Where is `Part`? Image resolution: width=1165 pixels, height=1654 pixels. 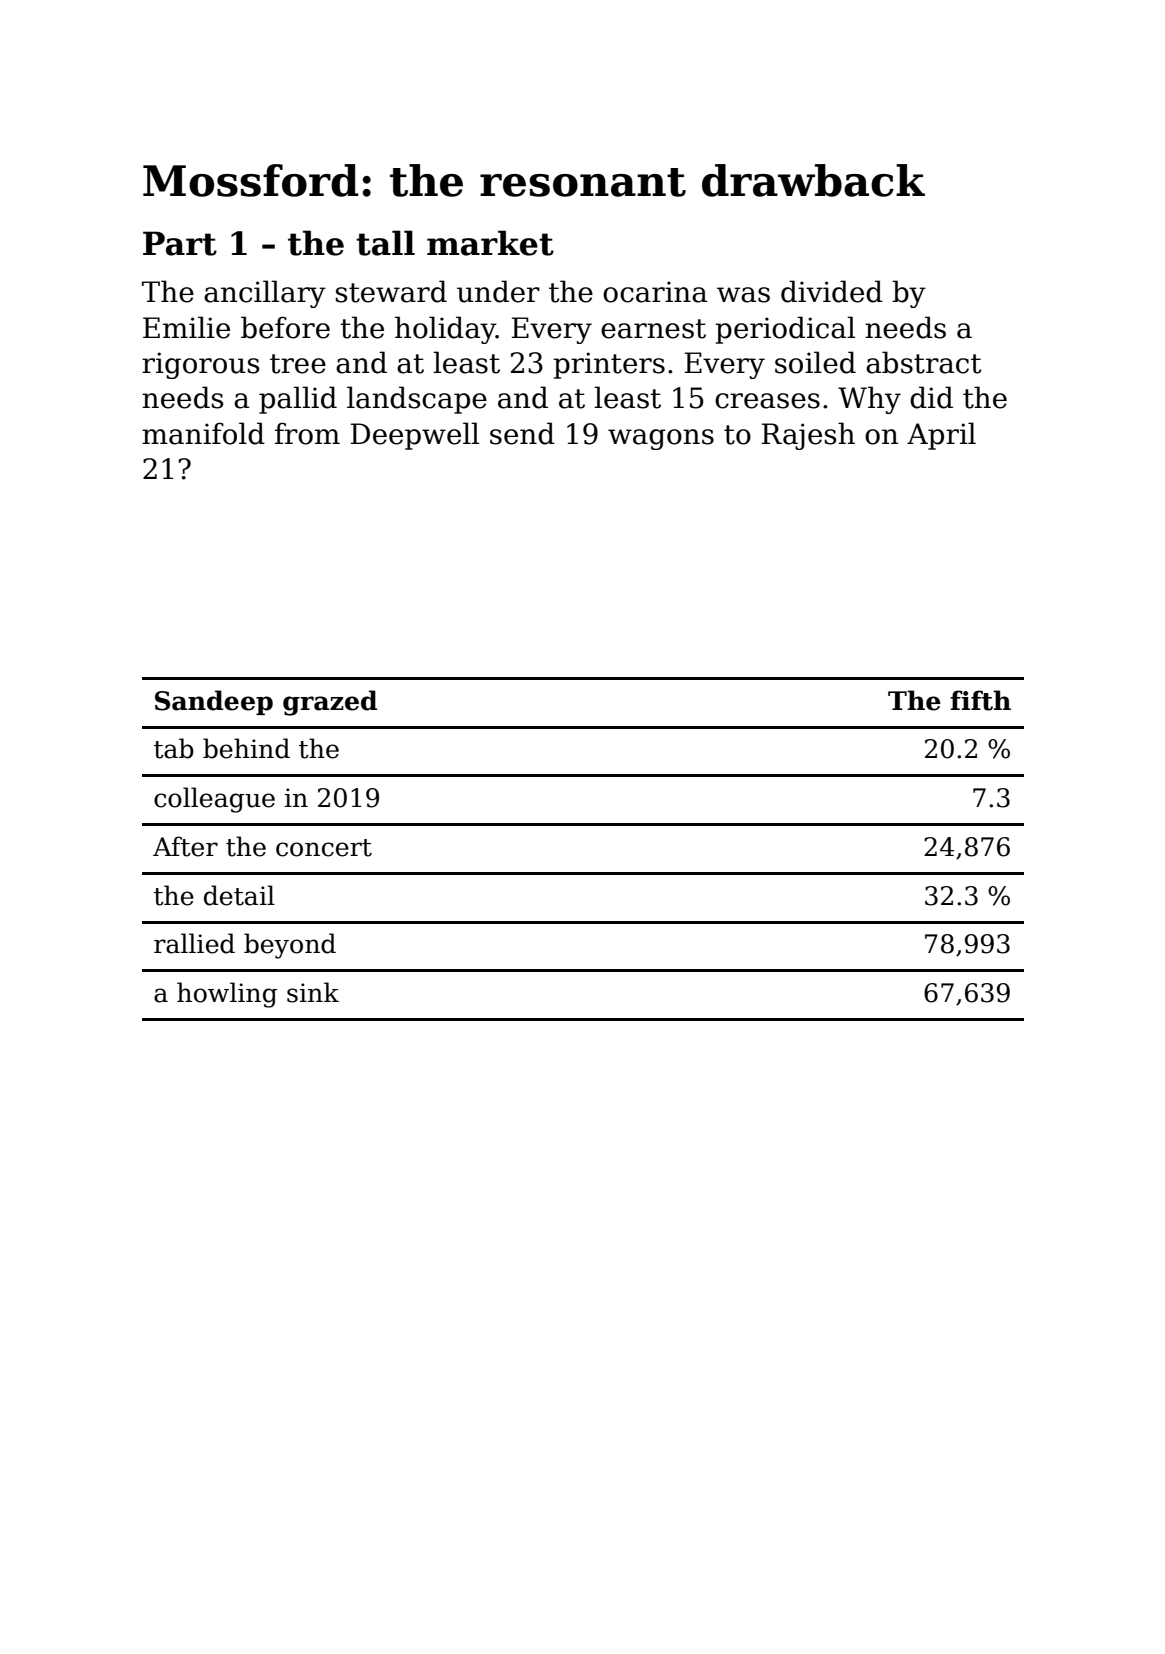
Part is located at coordinates (180, 243).
